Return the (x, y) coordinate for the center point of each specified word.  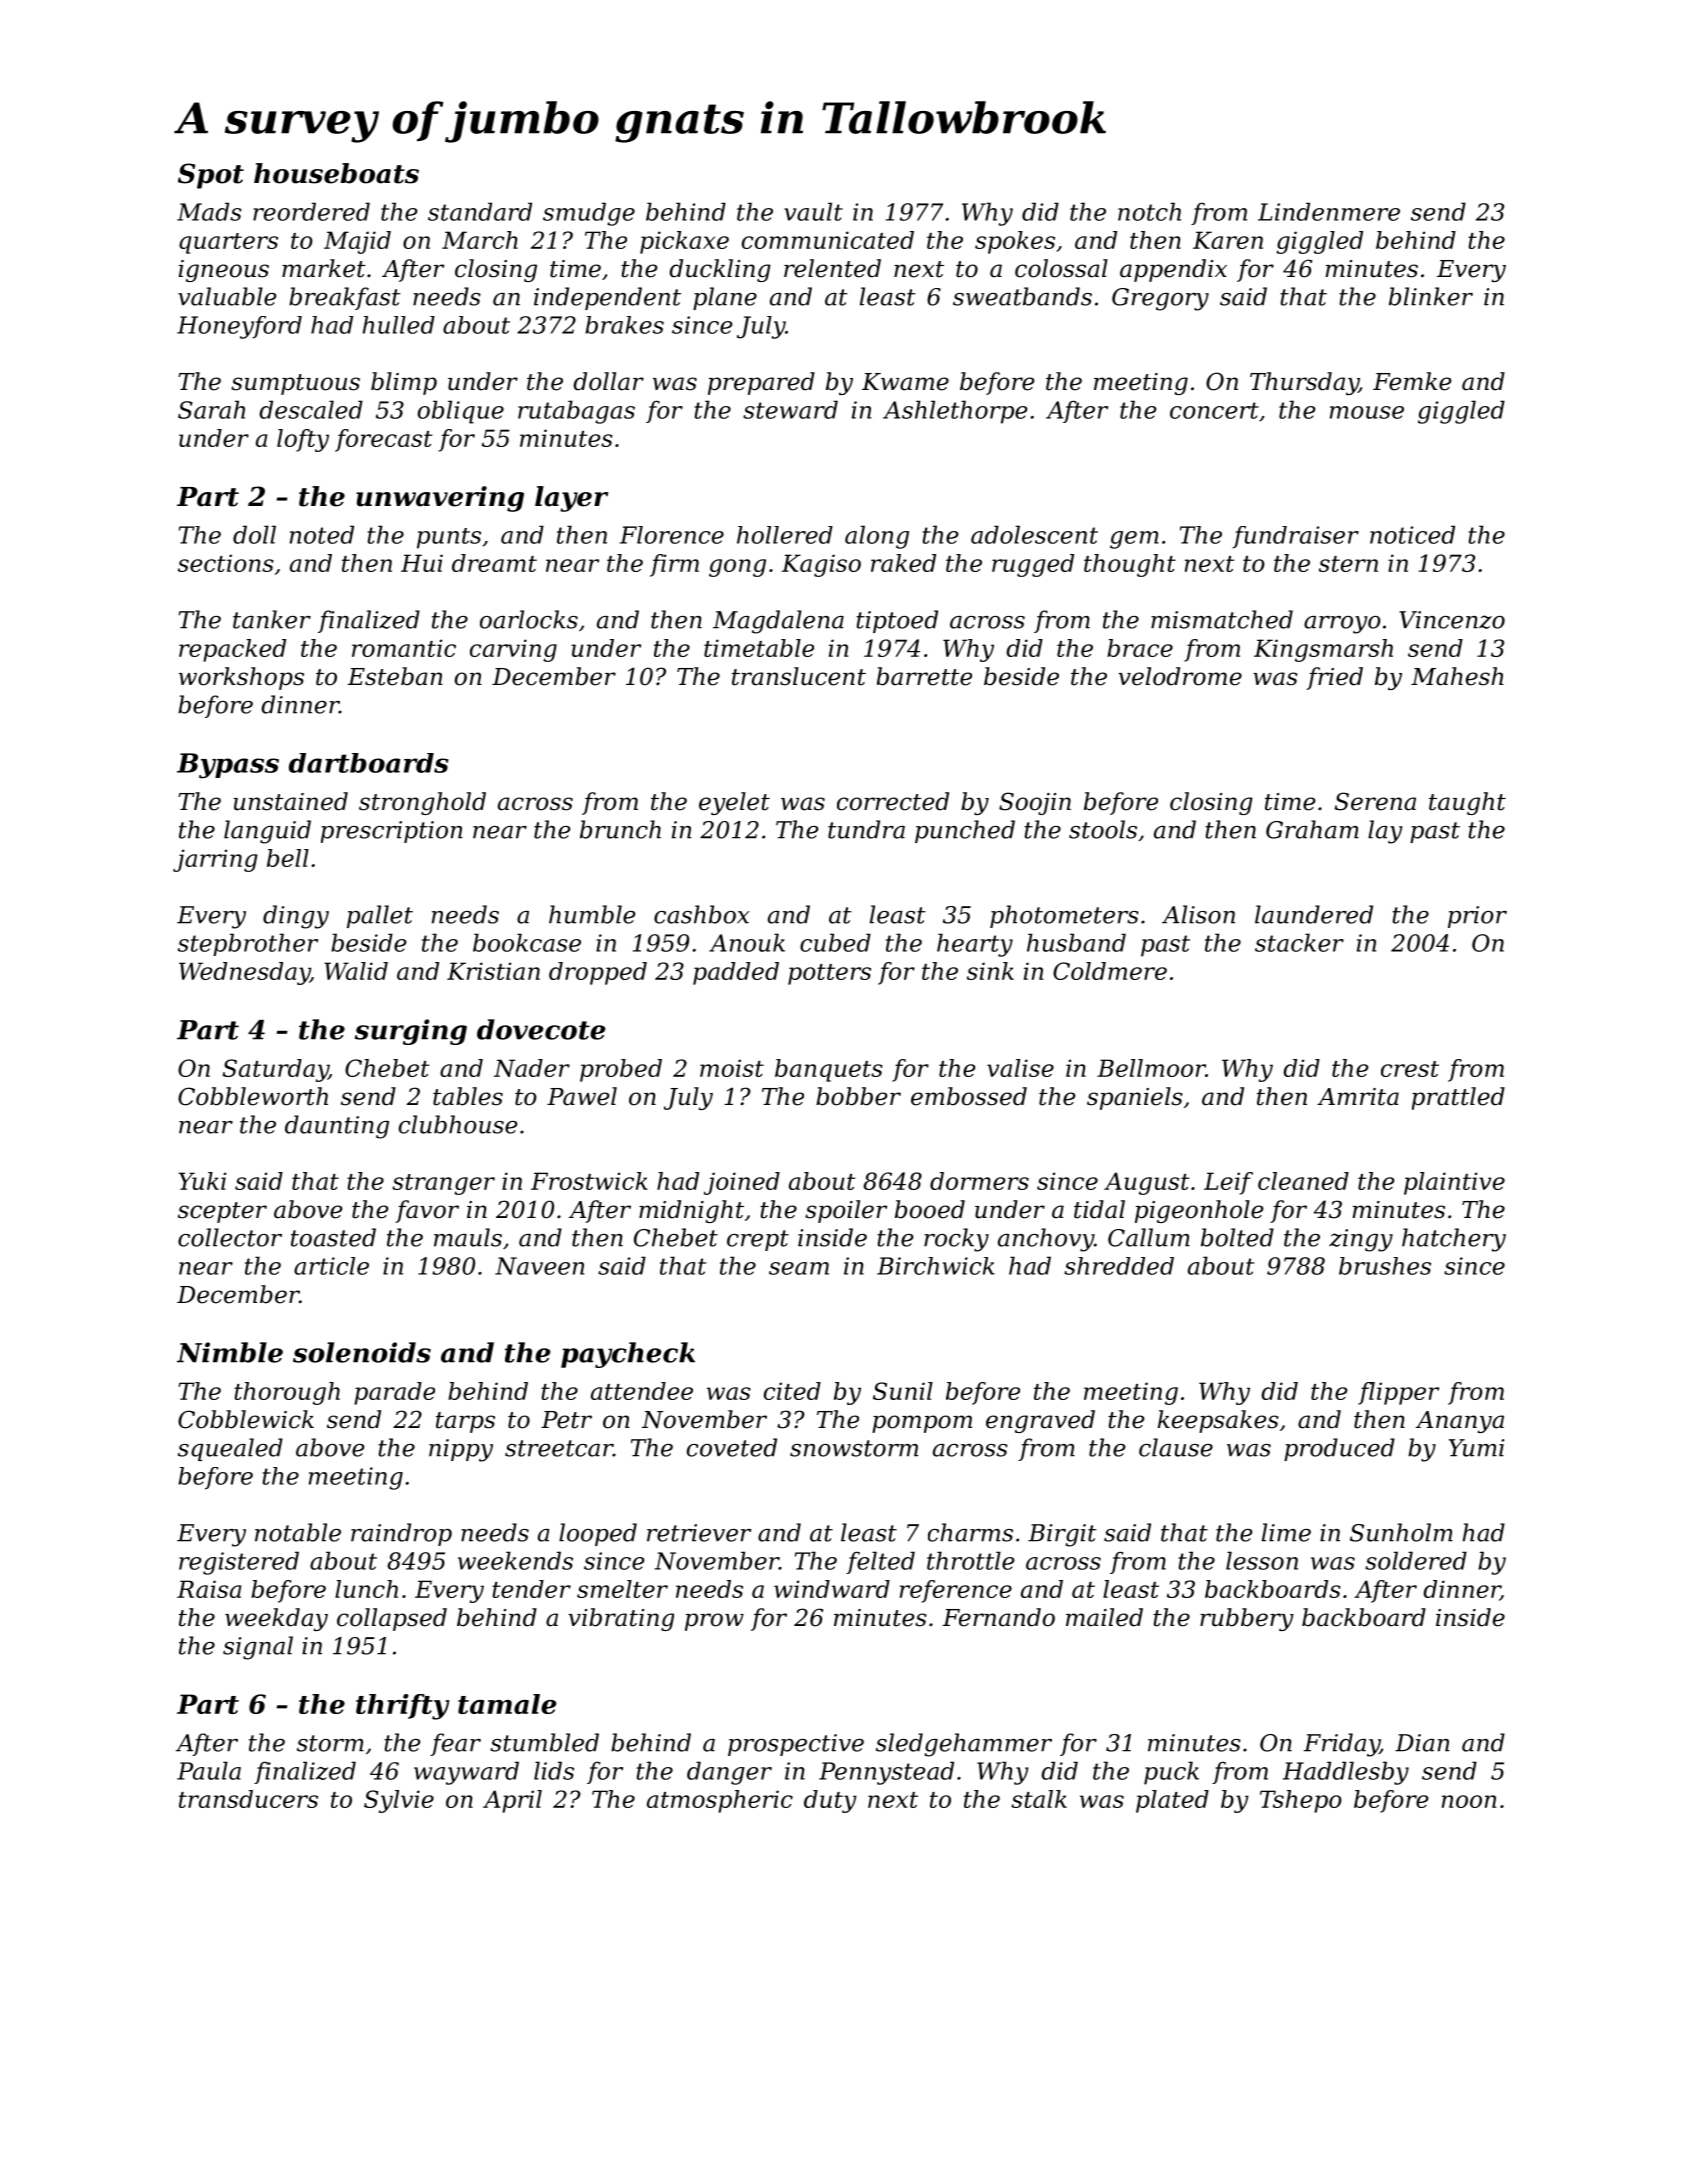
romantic (404, 648)
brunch (620, 829)
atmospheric (720, 1801)
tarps (465, 1422)
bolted (1237, 1237)
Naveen (539, 1266)
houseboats (336, 173)
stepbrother (248, 944)
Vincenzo (1452, 620)
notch (1149, 211)
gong (737, 568)
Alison (1198, 914)
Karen (1228, 240)
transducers (248, 1799)
